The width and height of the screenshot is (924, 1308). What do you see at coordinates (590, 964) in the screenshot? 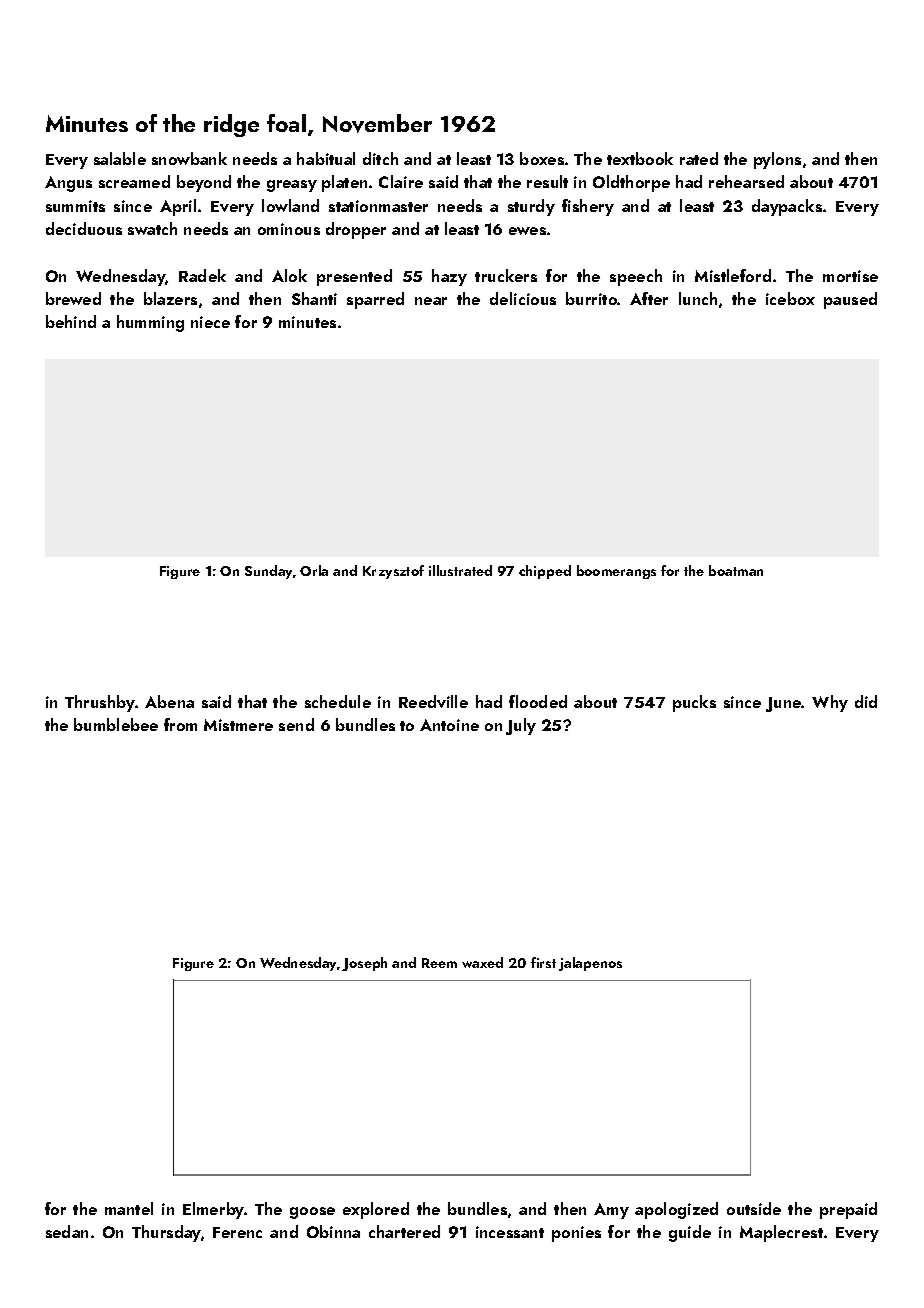
I see `jalapenos` at bounding box center [590, 964].
